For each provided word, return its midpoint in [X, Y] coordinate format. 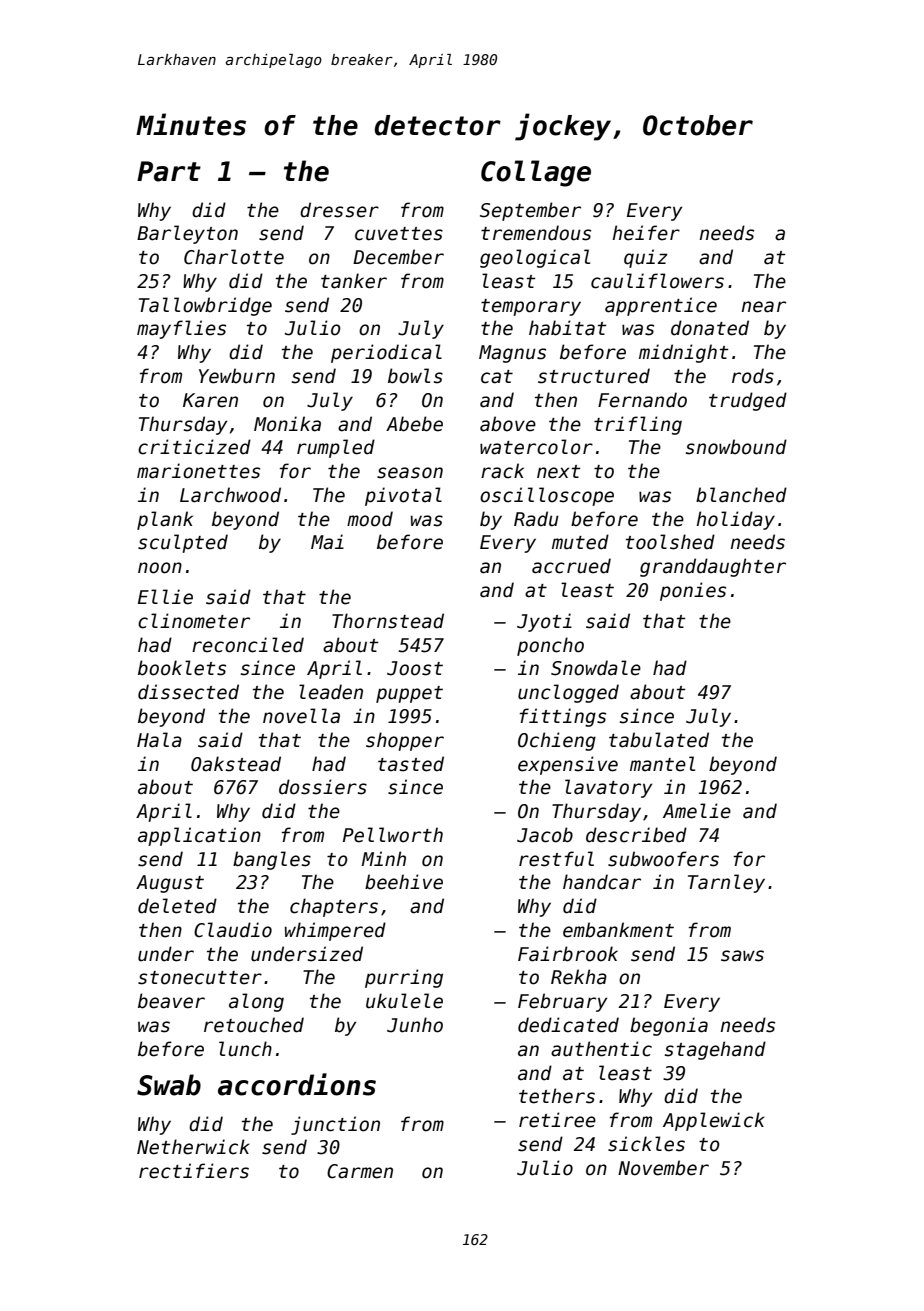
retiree [557, 1120]
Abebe [414, 424]
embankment [618, 930]
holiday [736, 520]
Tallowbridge [205, 306]
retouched [254, 1025]
